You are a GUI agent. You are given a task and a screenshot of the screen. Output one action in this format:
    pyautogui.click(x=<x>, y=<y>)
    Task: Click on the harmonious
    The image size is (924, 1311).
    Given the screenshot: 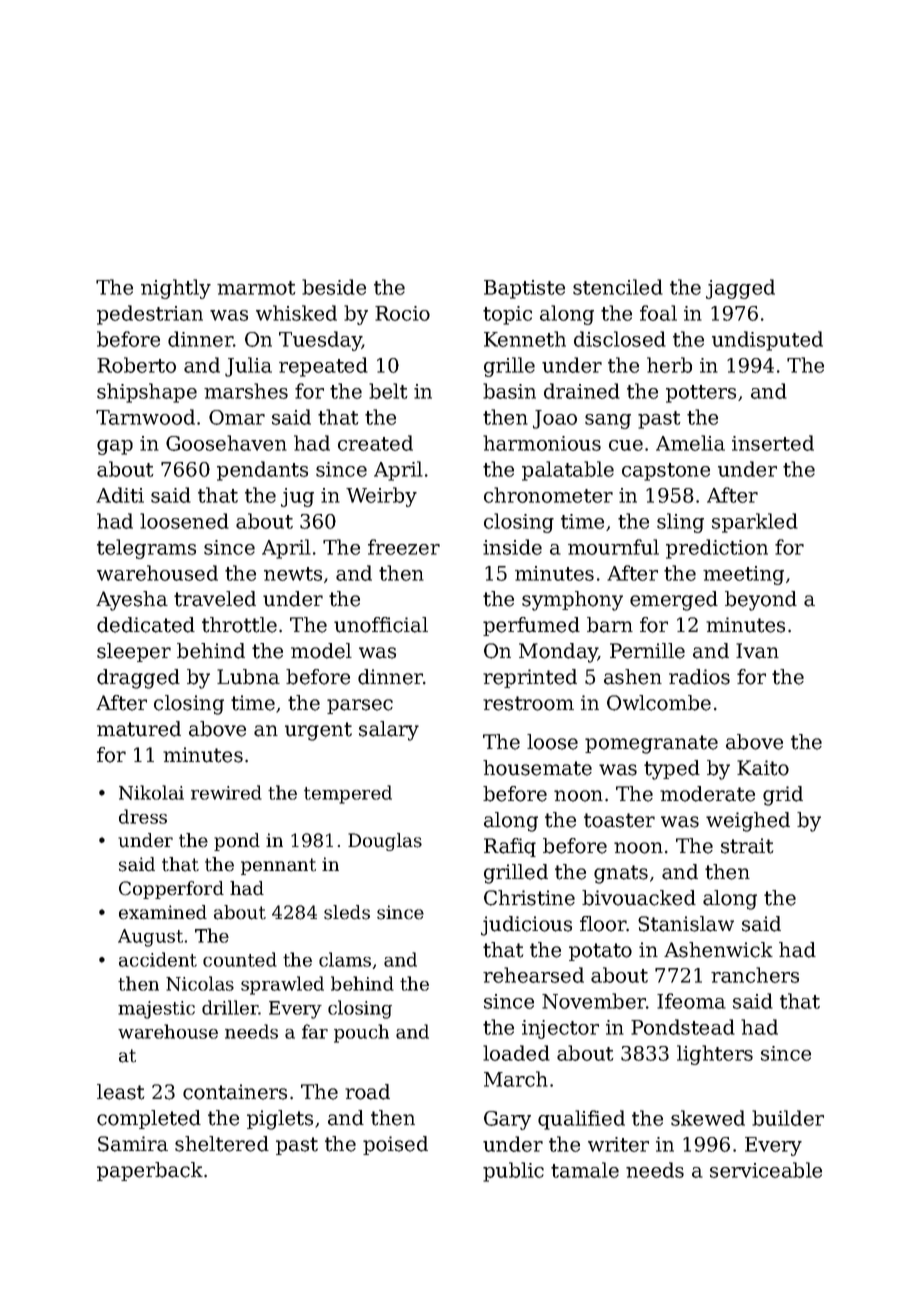 What is the action you would take?
    pyautogui.click(x=542, y=443)
